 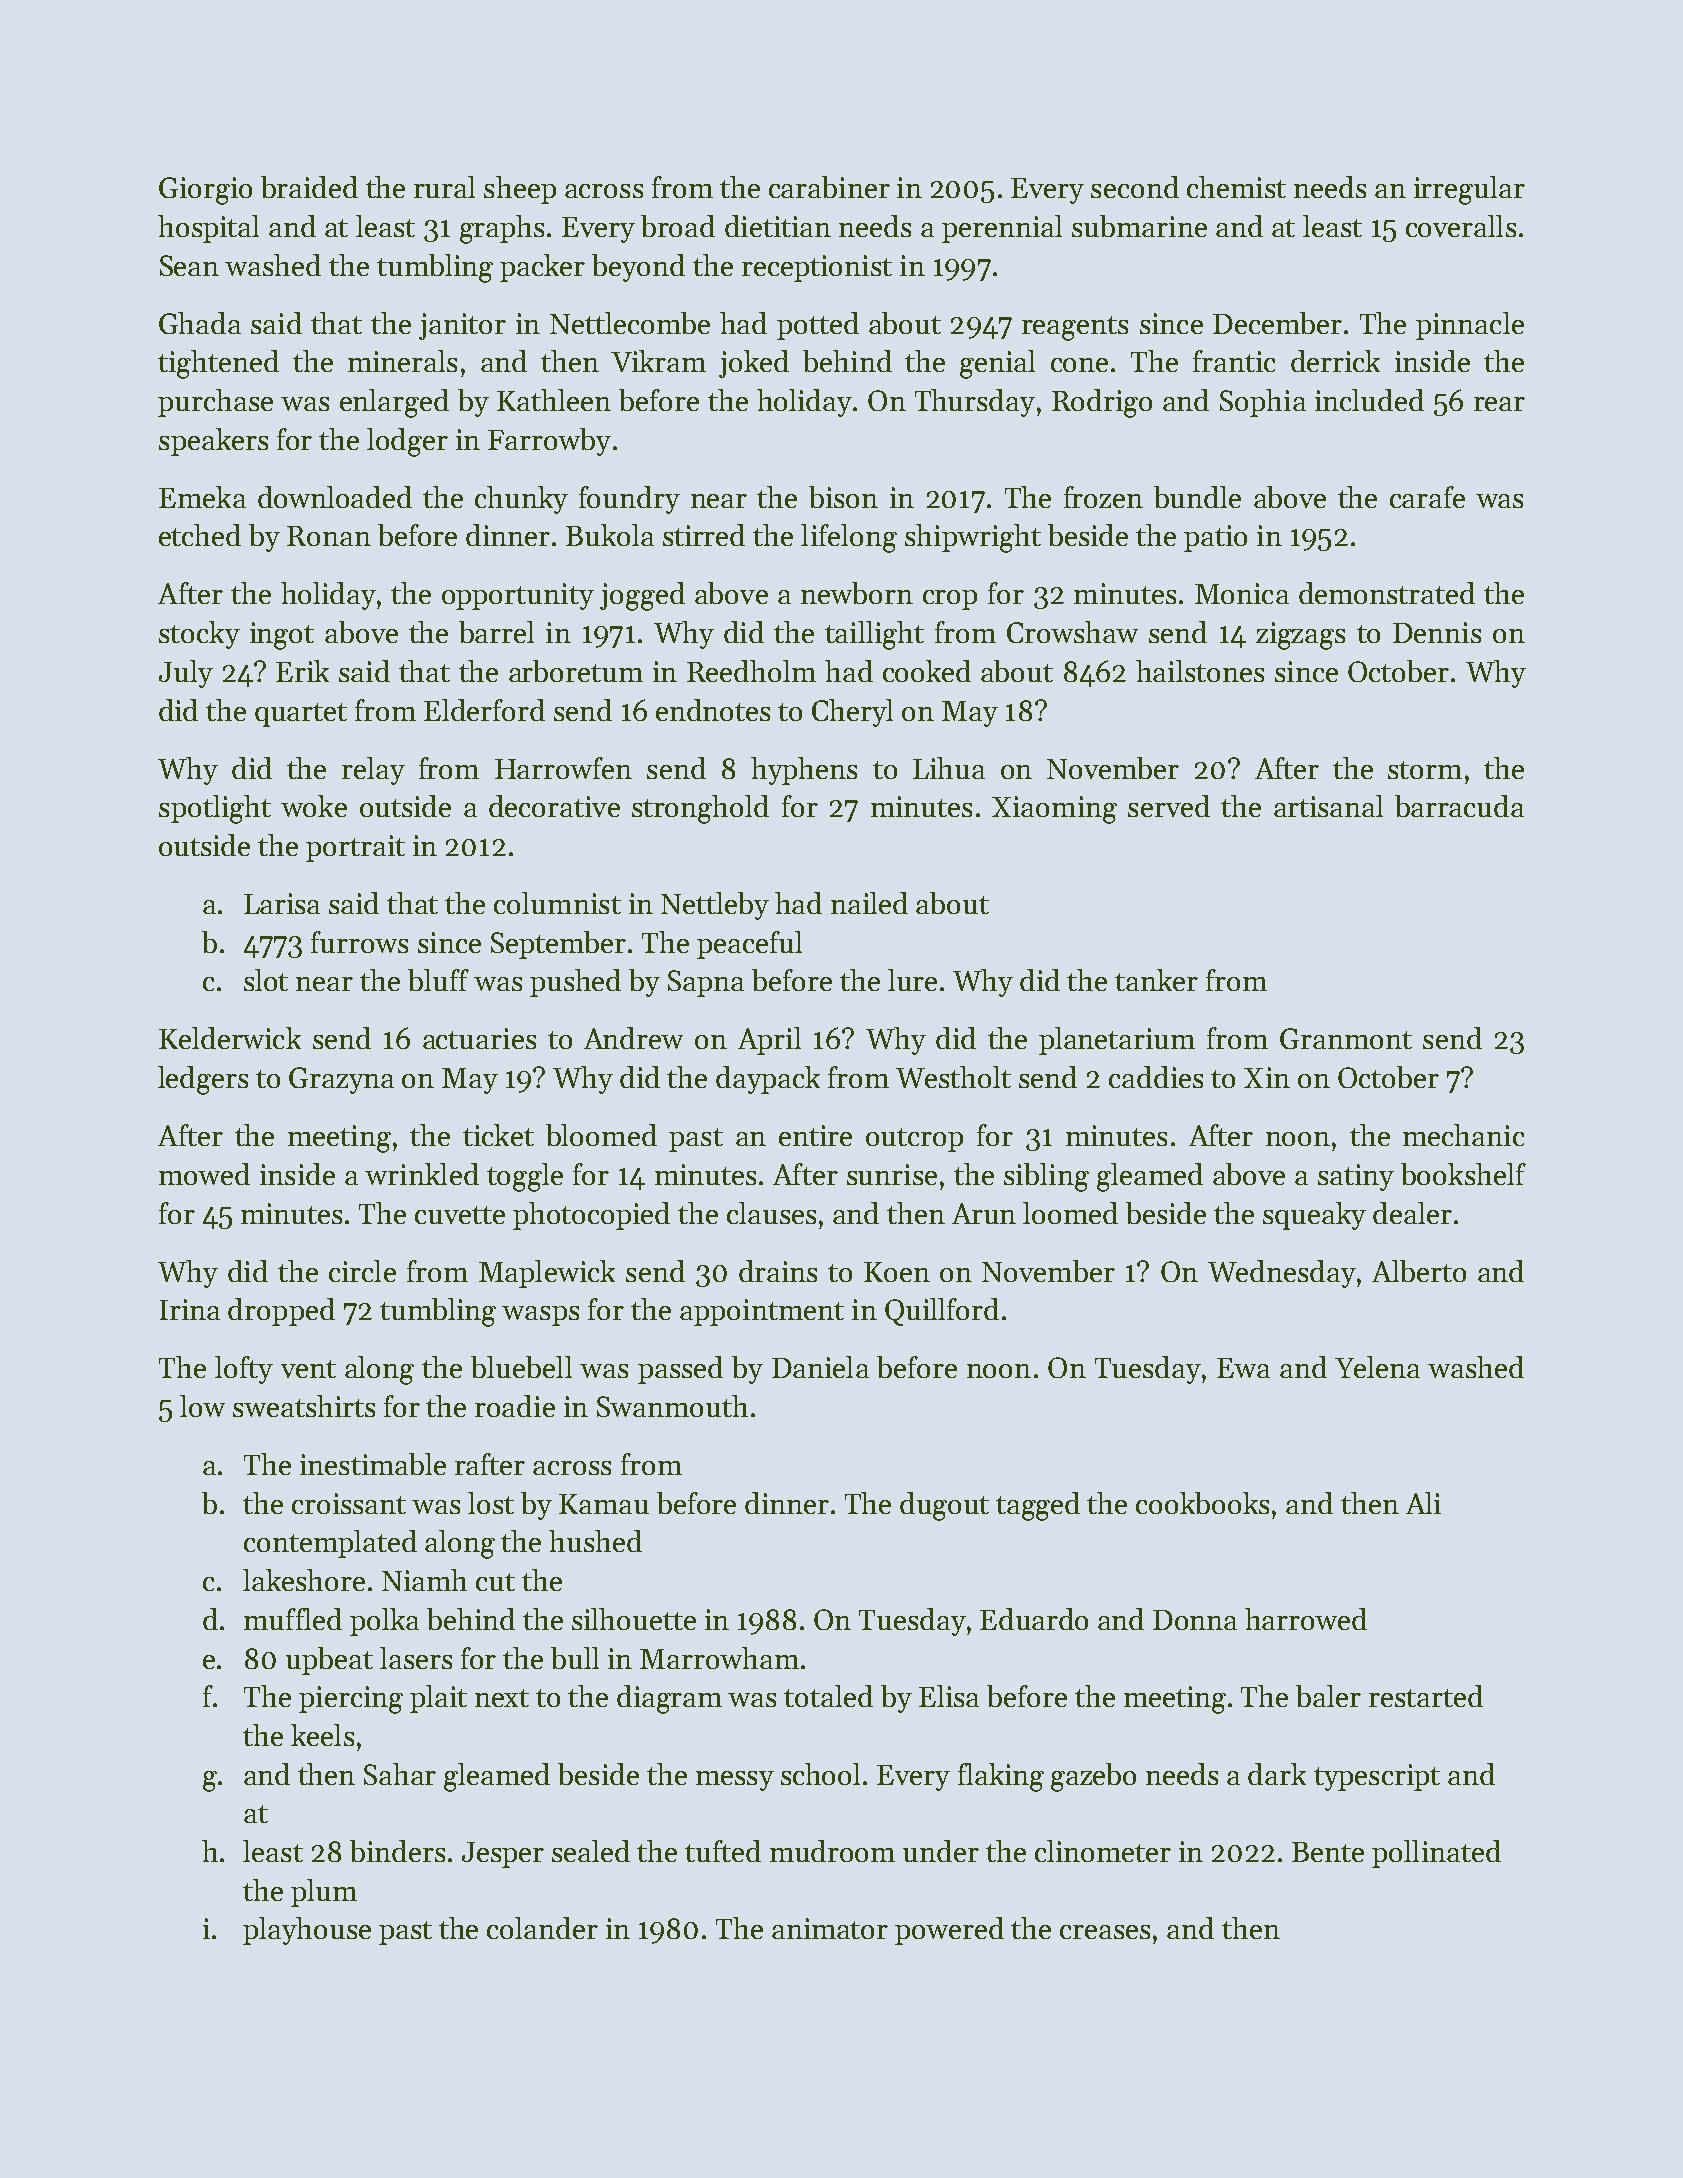 I want to click on muffled, so click(x=293, y=1619).
